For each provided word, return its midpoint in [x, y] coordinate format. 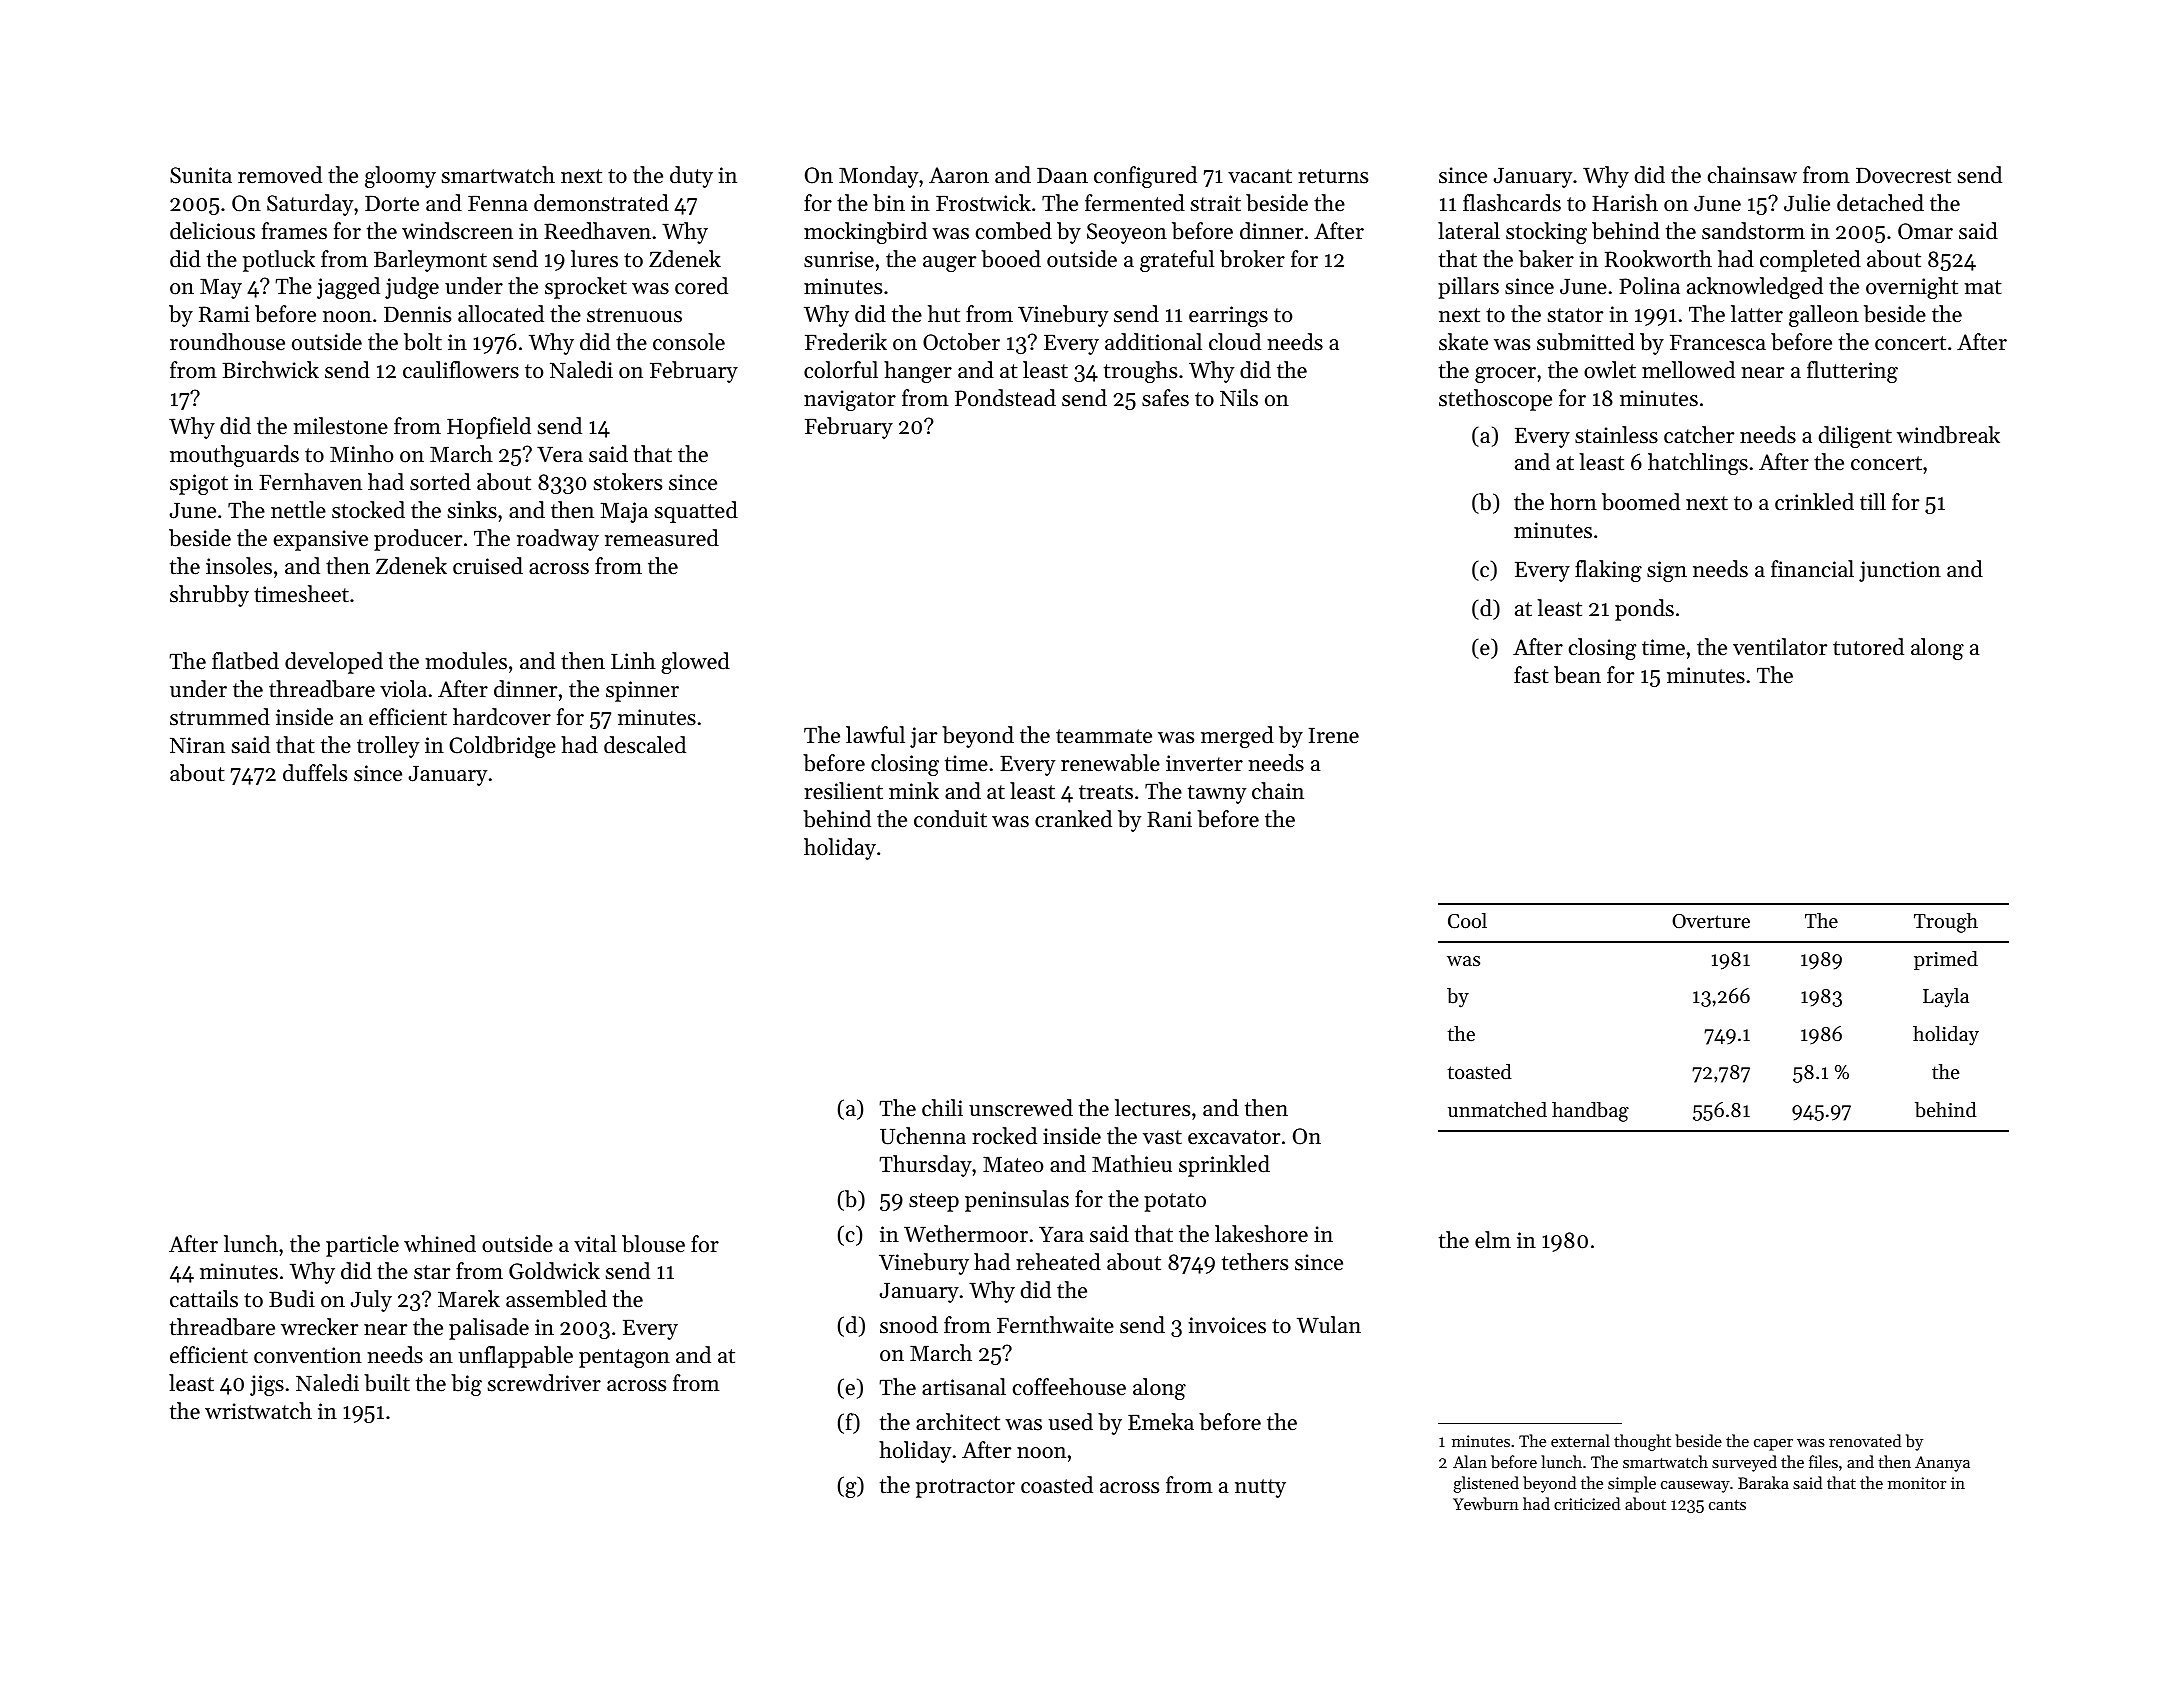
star [432, 1272]
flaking [1608, 571]
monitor [1917, 1483]
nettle [298, 510]
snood [909, 1325]
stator [1575, 315]
